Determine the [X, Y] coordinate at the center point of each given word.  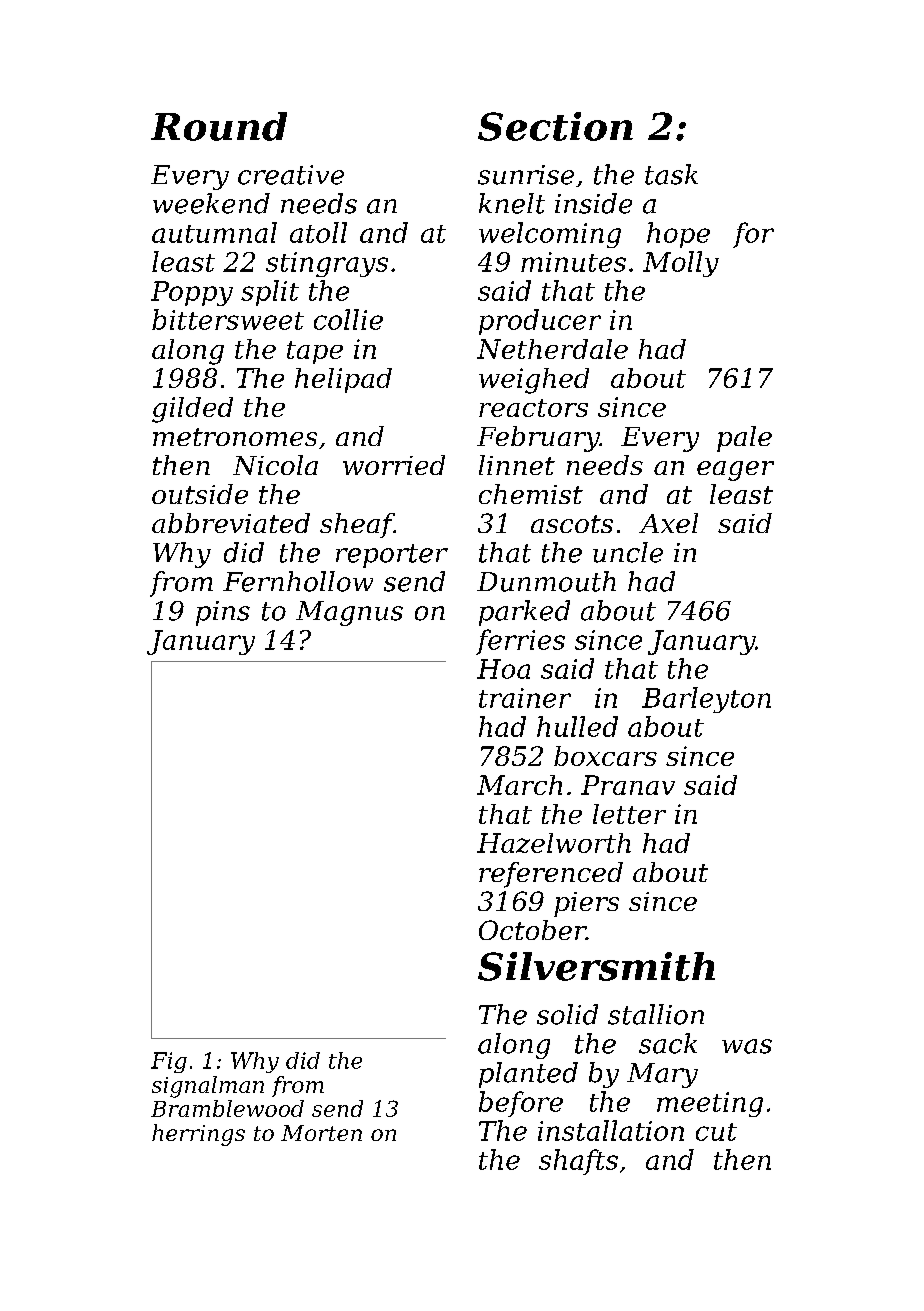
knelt [512, 203]
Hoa [503, 669]
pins [223, 613]
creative [291, 175]
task [671, 174]
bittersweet [228, 319]
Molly [681, 264]
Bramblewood [227, 1108]
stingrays [327, 264]
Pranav [628, 785]
